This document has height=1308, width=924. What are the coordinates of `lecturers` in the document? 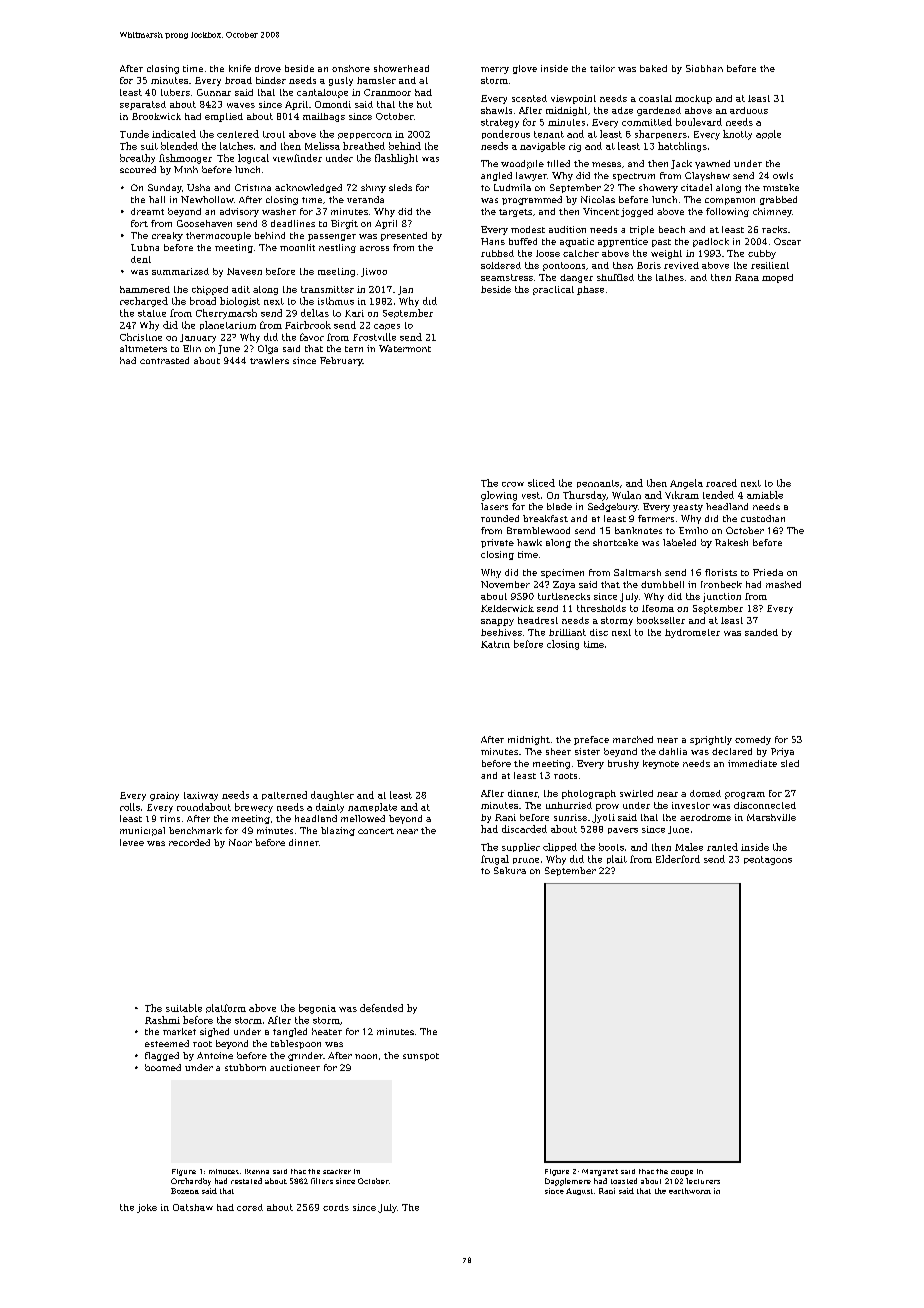 It's located at (703, 1181).
